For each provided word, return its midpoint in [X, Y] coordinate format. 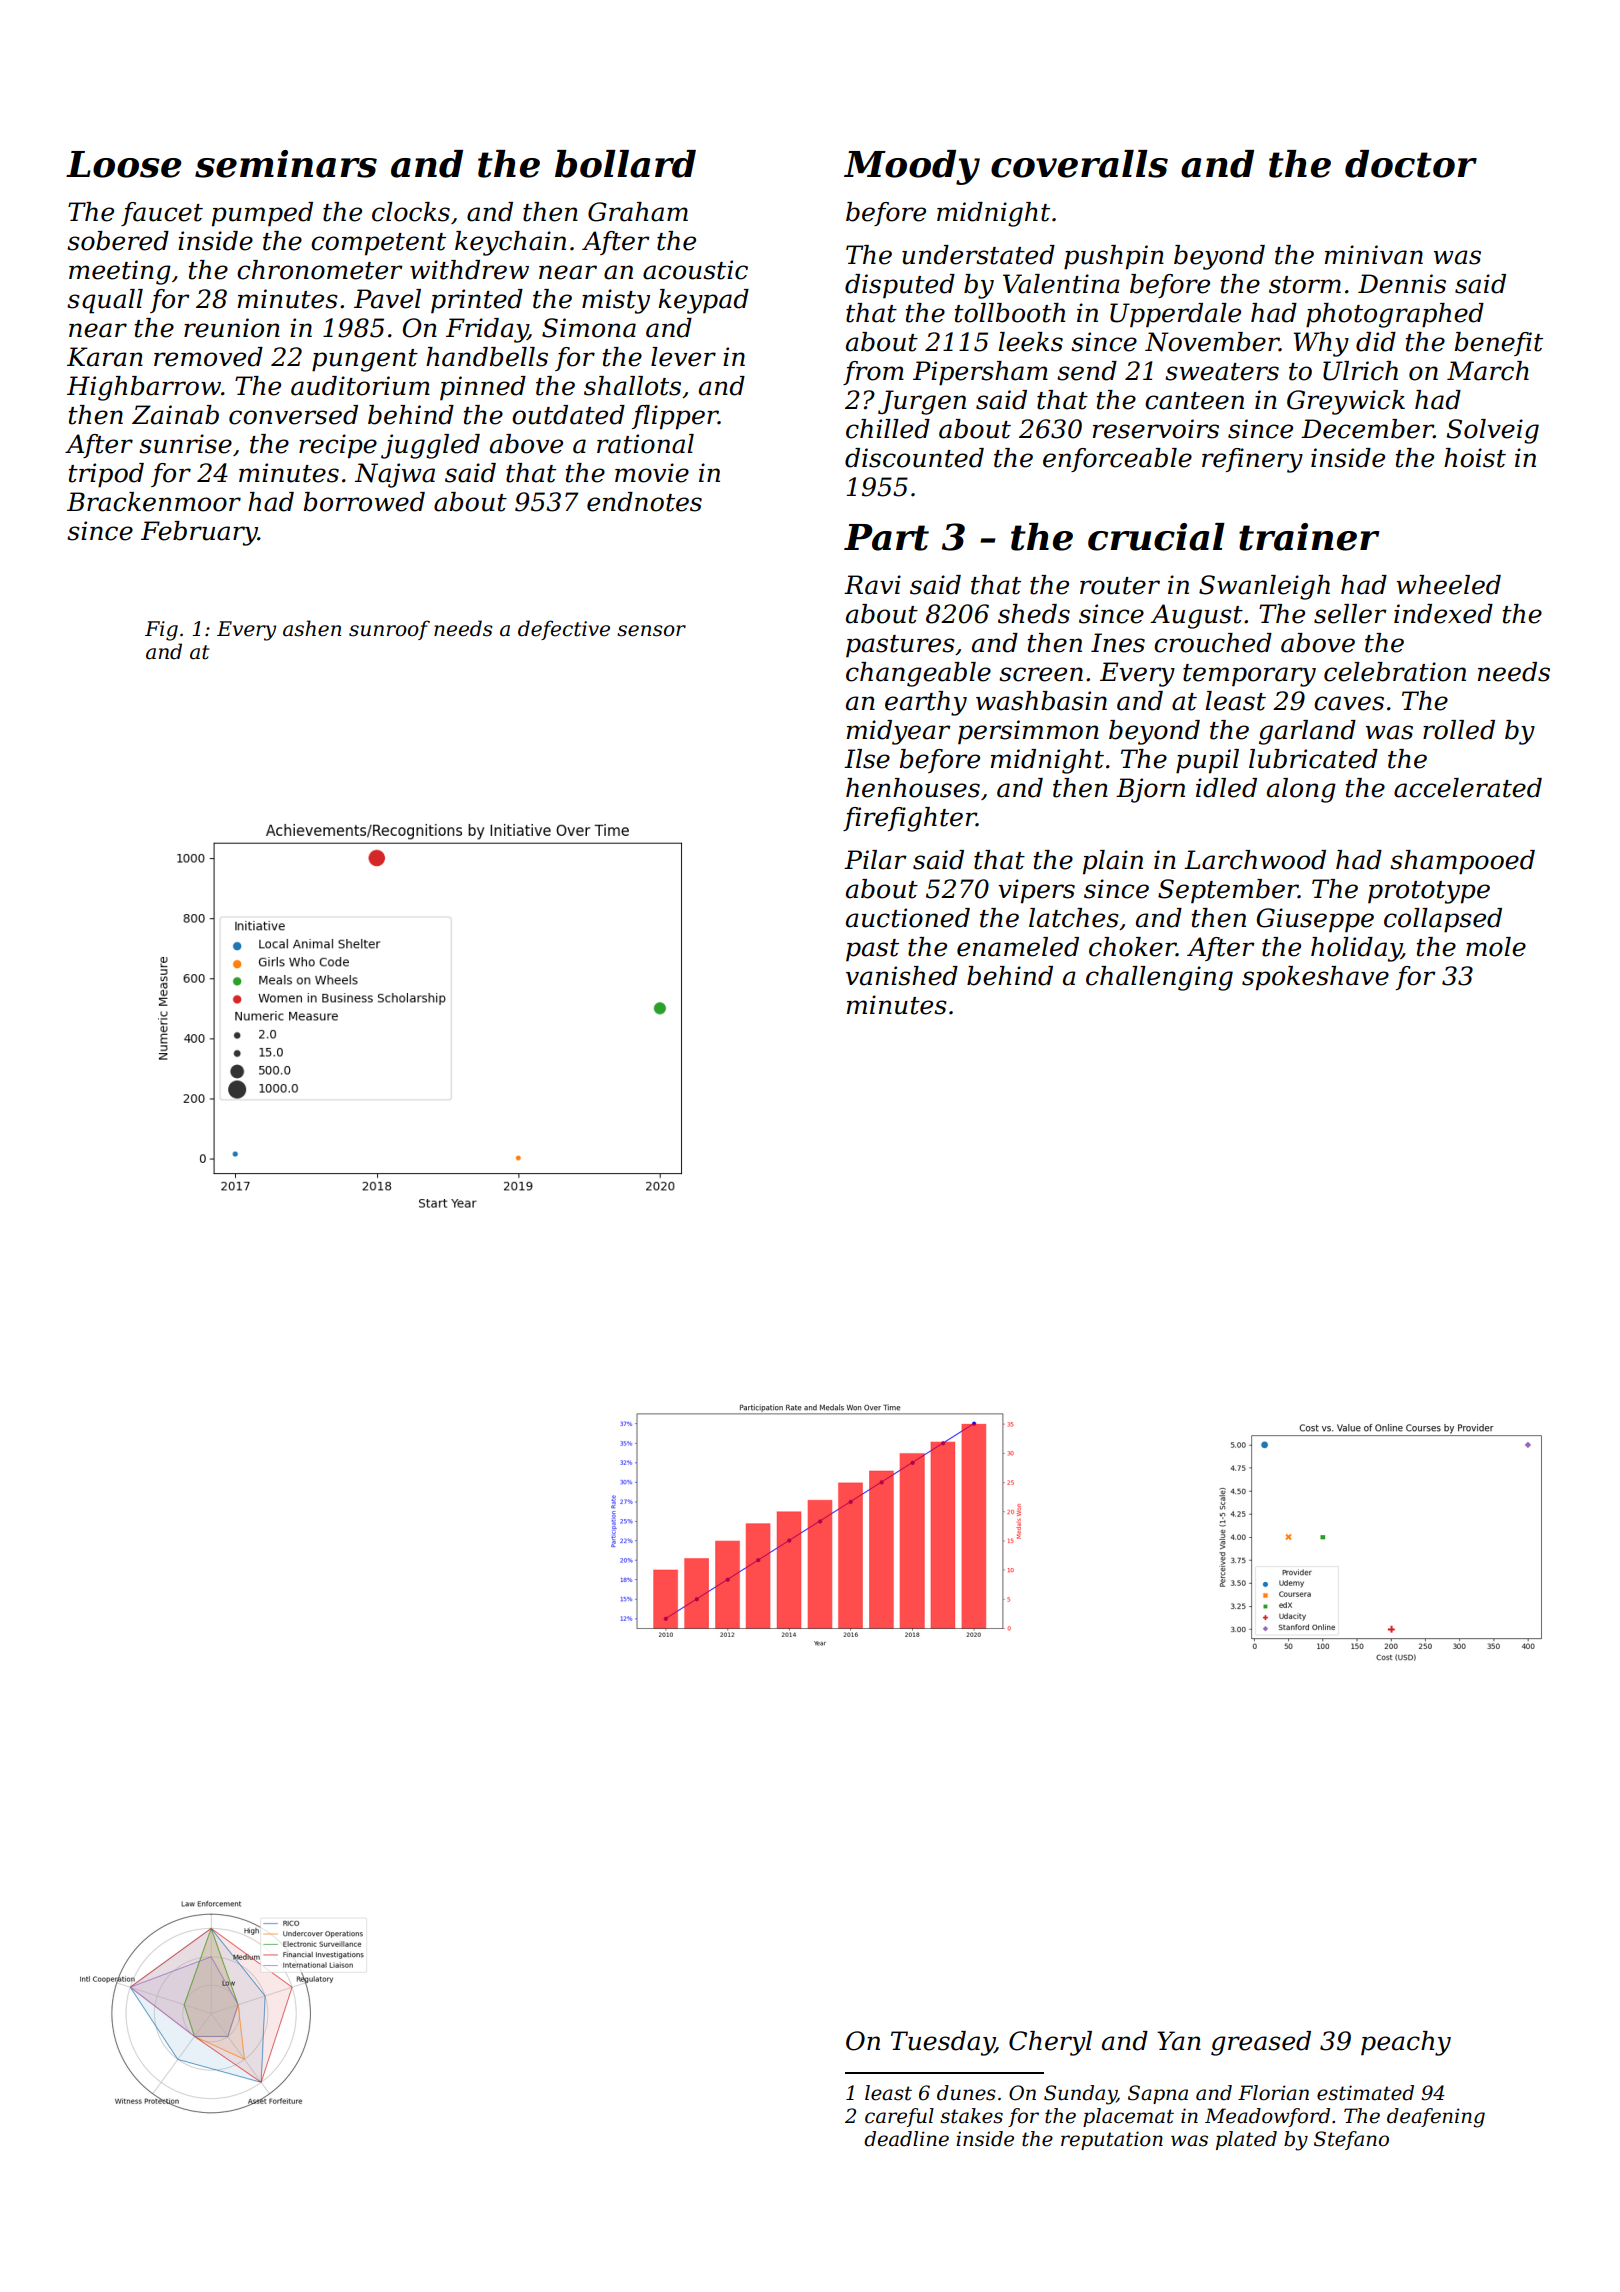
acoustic [695, 270]
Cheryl [1050, 2043]
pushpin [1114, 257]
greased [1261, 2043]
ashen [312, 628]
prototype [1429, 892]
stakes [971, 2116]
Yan [1179, 2041]
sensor [651, 631]
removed [208, 357]
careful [899, 2117]
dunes [966, 2093]
